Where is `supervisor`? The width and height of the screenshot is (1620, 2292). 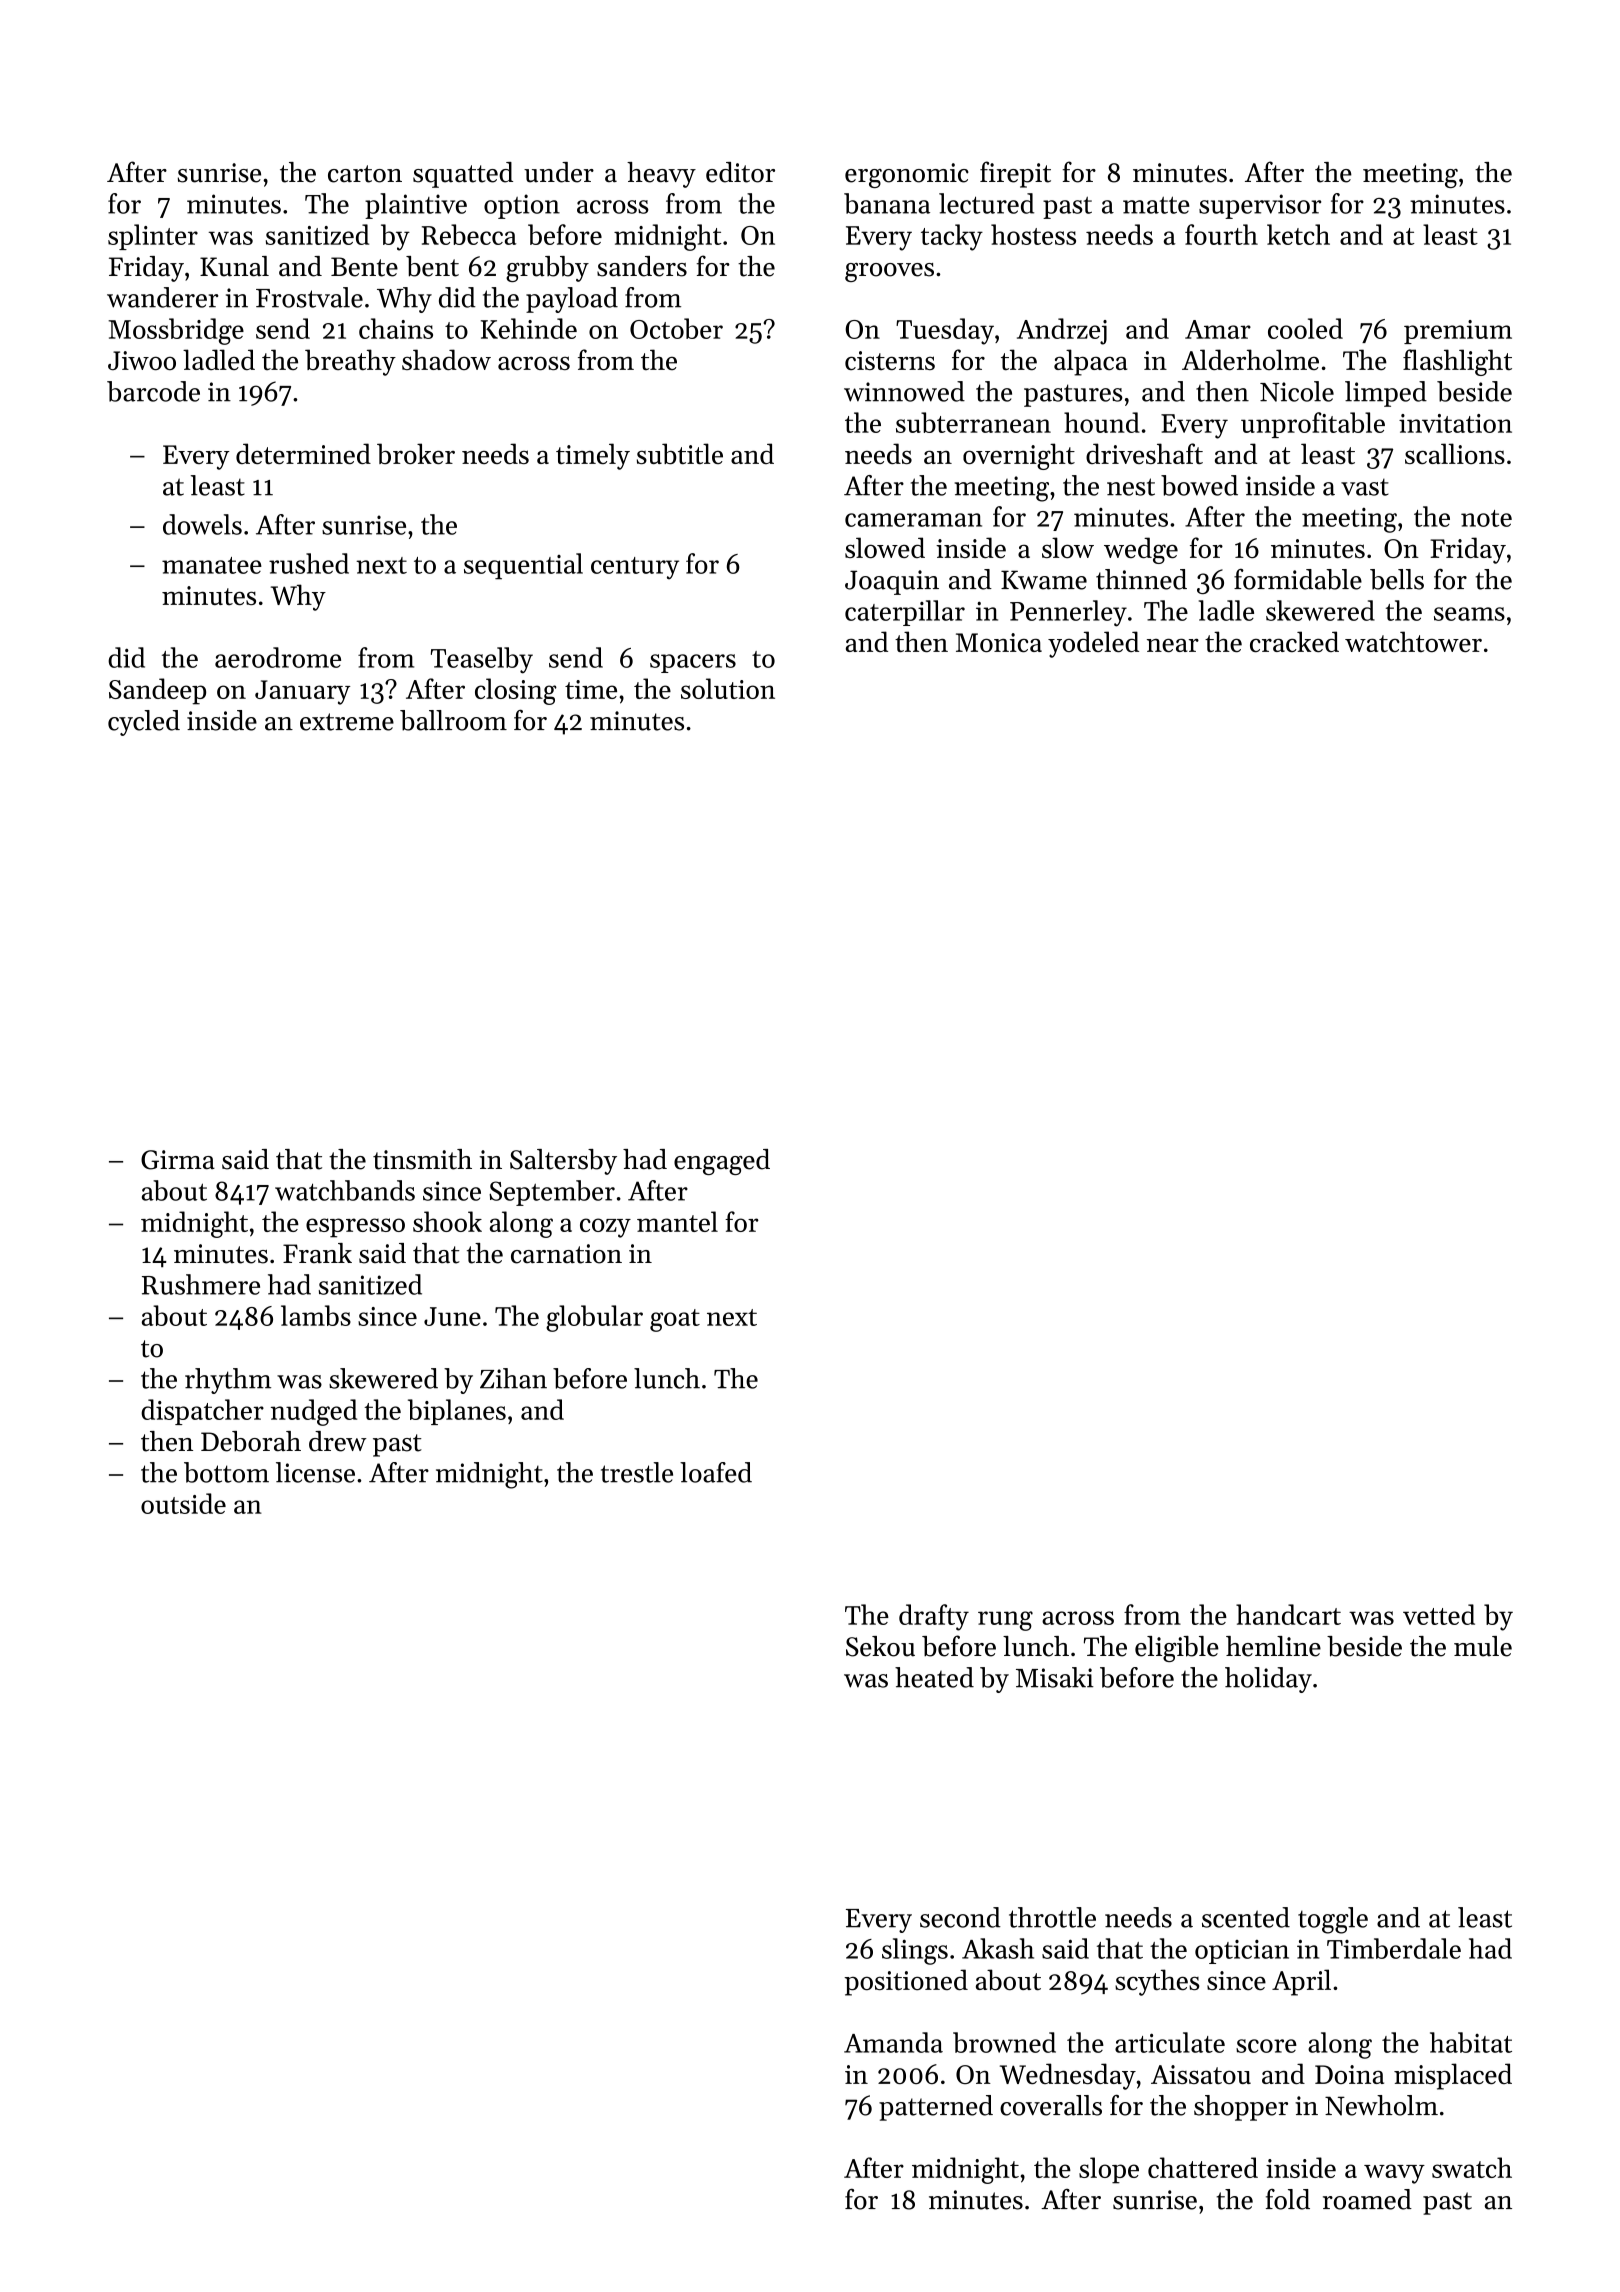
supervisor is located at coordinates (1260, 206).
